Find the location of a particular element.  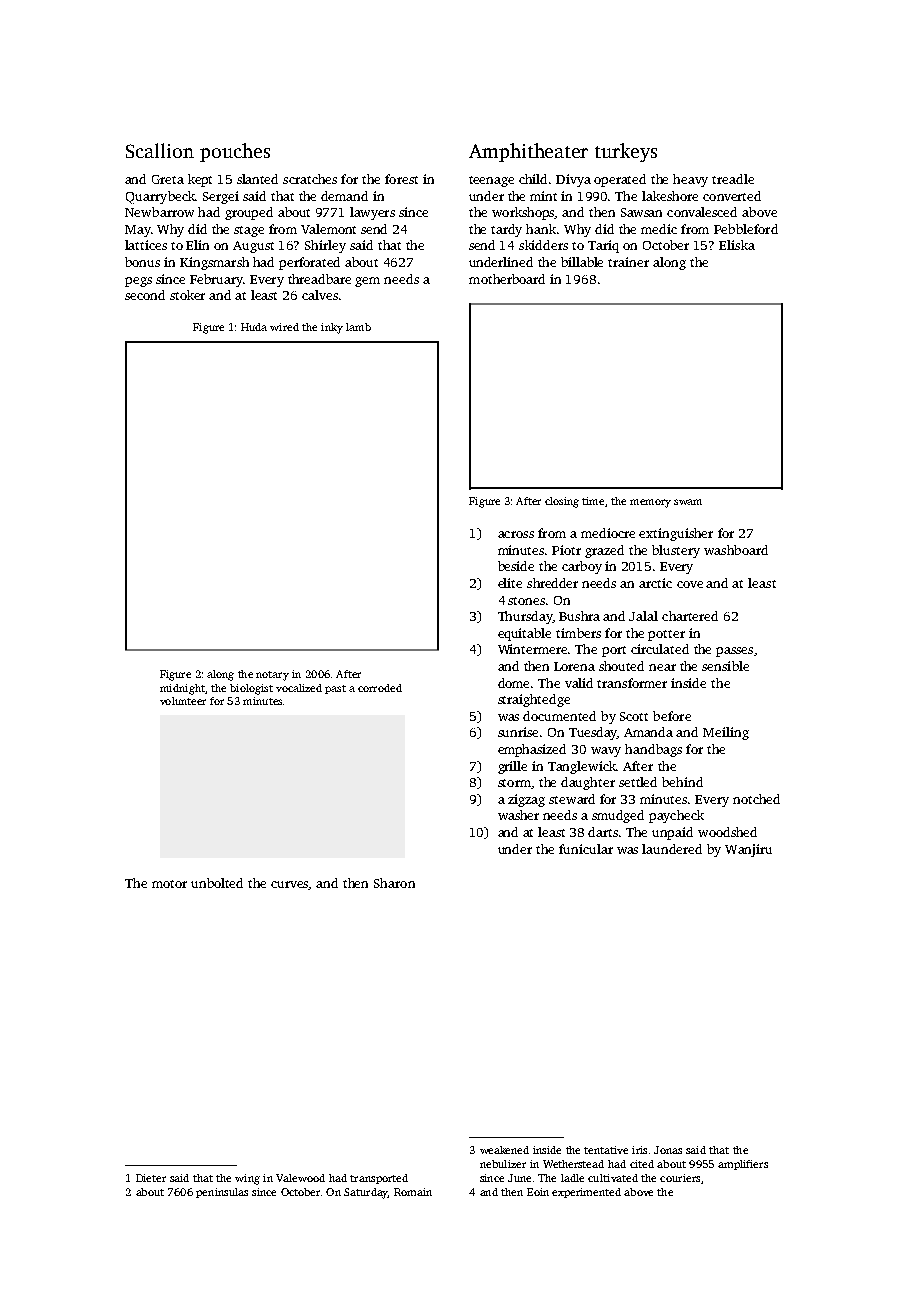

Romain is located at coordinates (413, 1192).
